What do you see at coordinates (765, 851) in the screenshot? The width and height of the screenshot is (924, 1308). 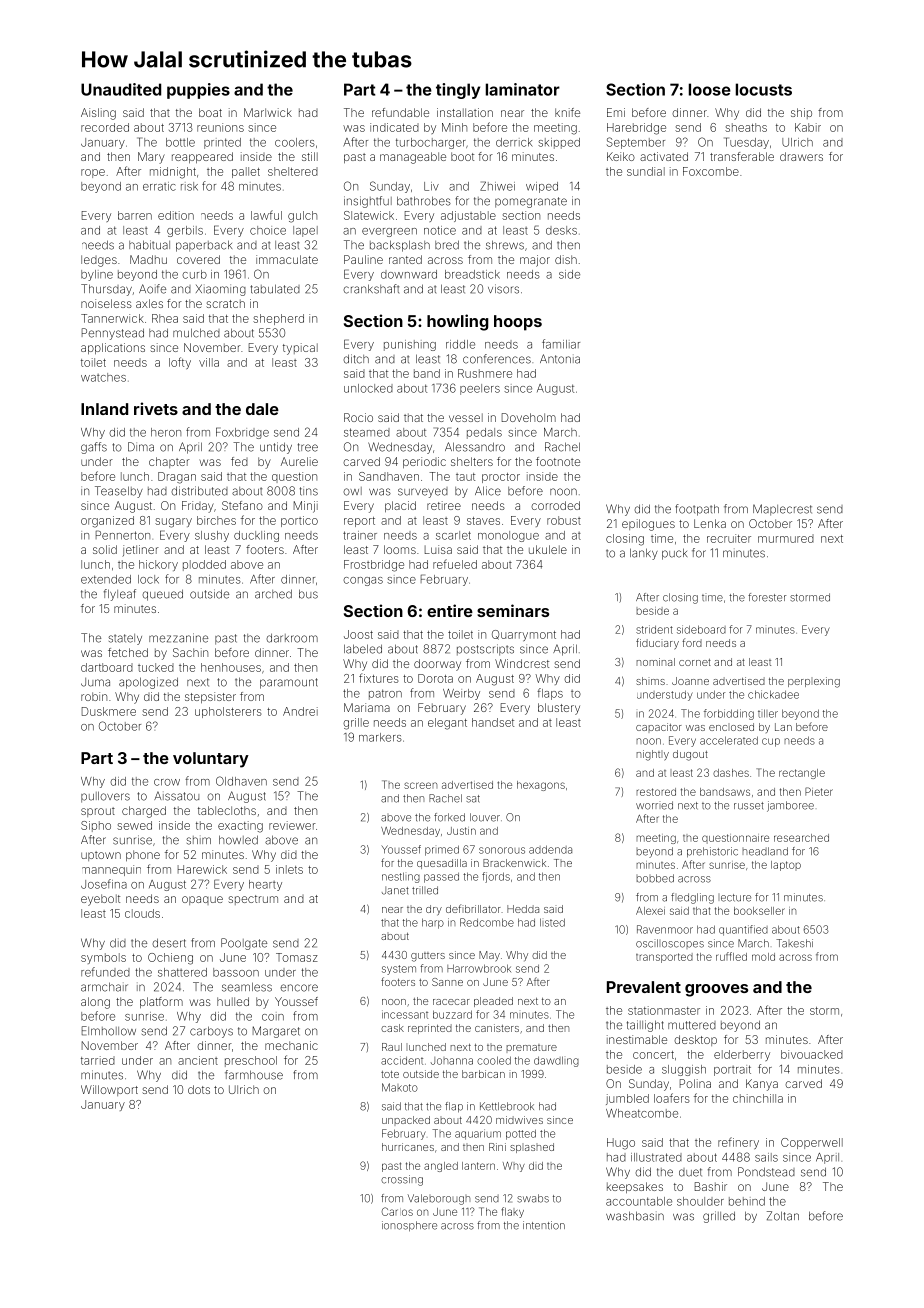 I see `headland` at bounding box center [765, 851].
